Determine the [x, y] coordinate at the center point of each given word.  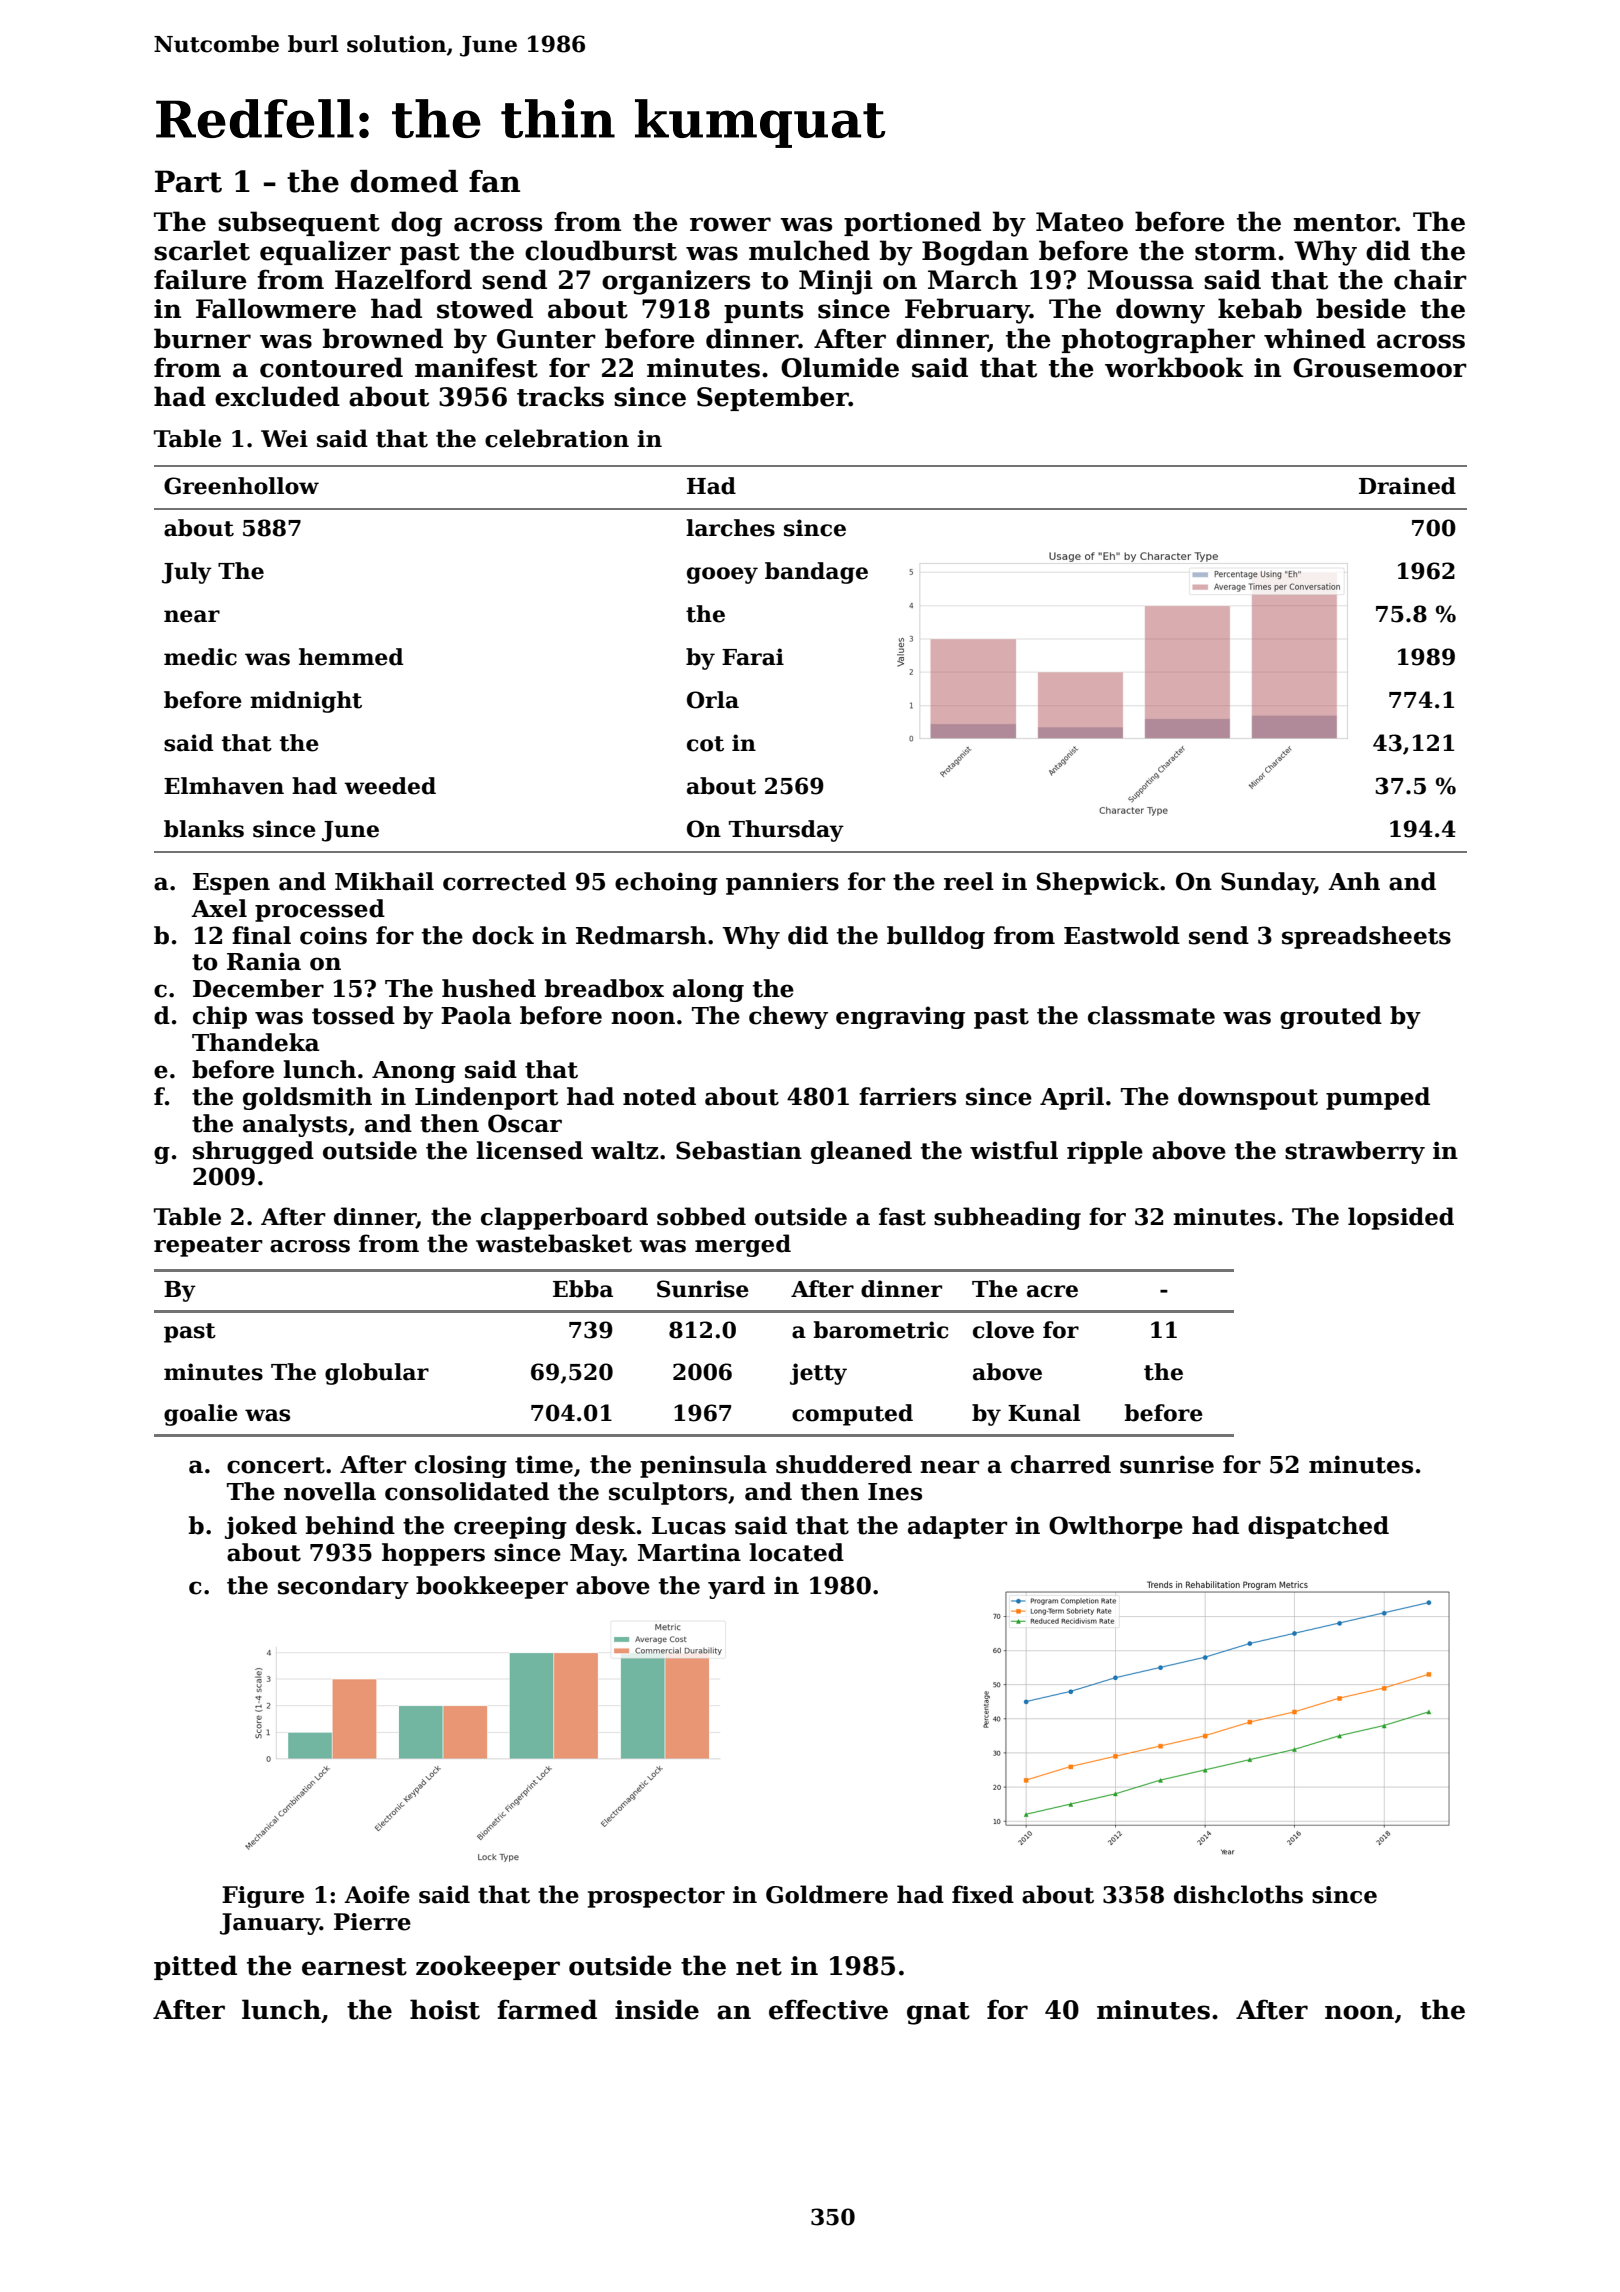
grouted [1331, 1017]
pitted [195, 1967]
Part [188, 181]
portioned [912, 223]
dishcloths [1238, 1894]
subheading [1007, 1218]
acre [1052, 1291]
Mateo [1079, 222]
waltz [624, 1150]
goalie [201, 1415]
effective [828, 2009]
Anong [414, 1072]
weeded [390, 786]
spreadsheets [1366, 937]
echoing [666, 883]
